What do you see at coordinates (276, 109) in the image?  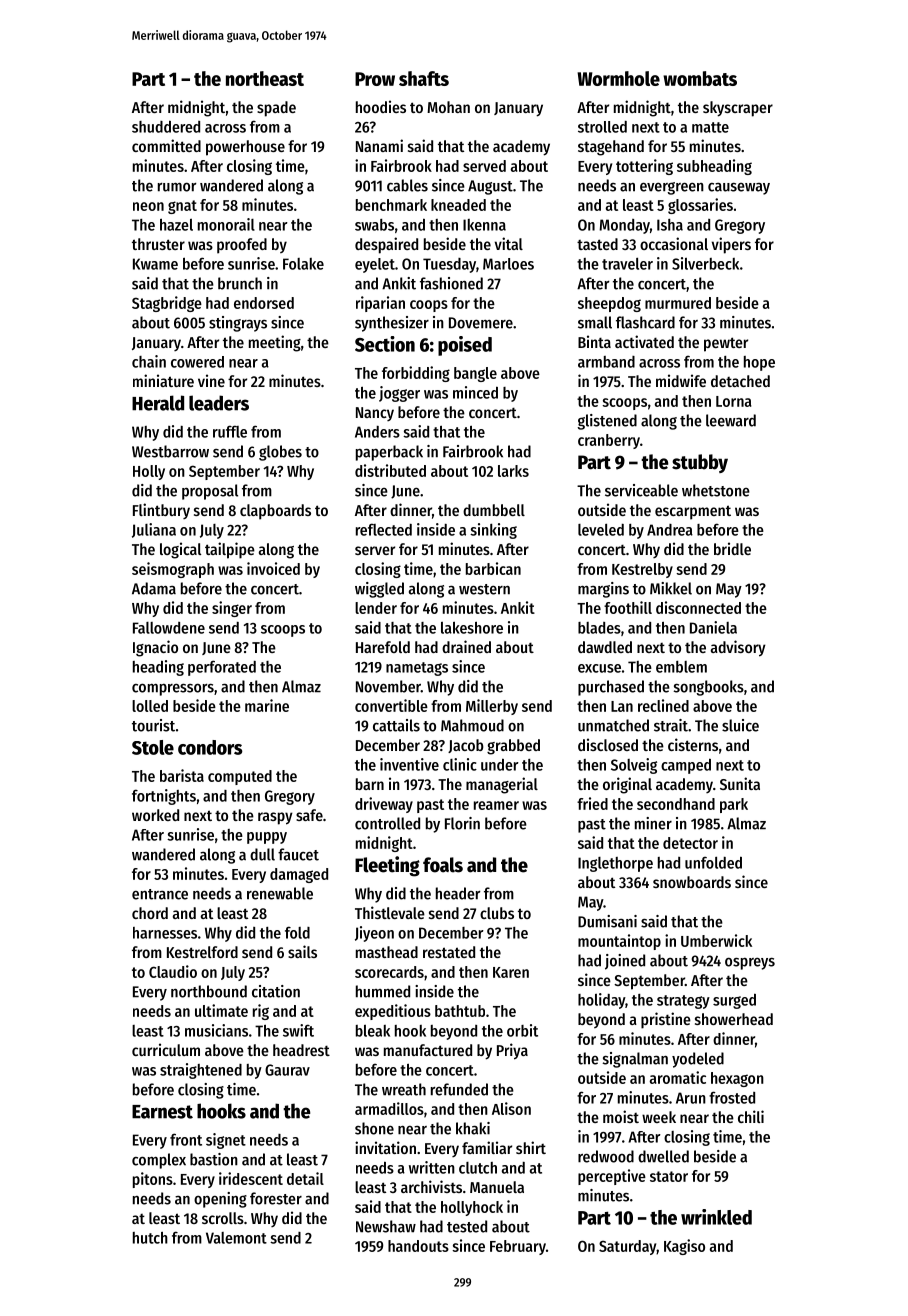 I see `spade` at bounding box center [276, 109].
